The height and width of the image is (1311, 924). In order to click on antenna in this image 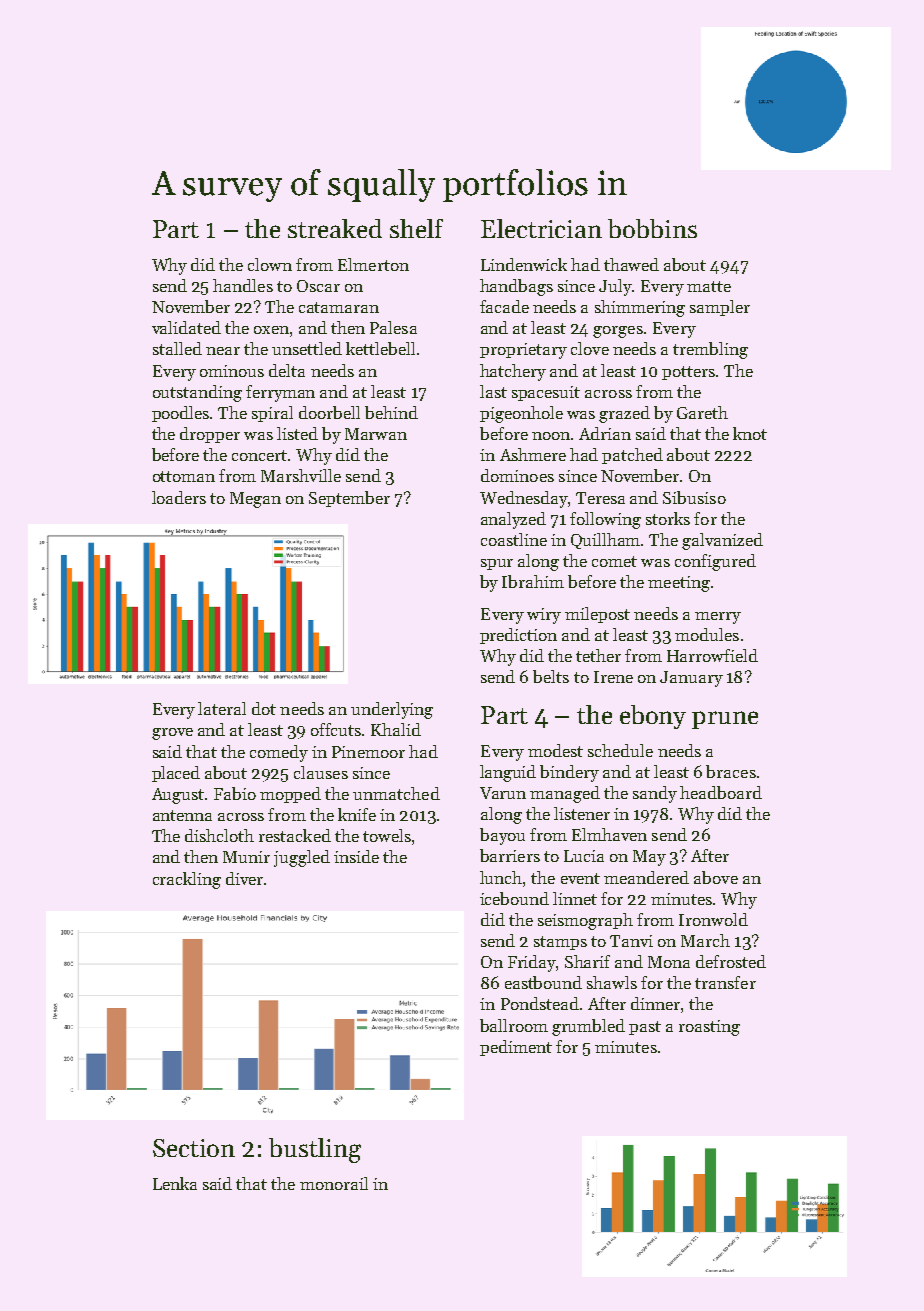, I will do `click(182, 815)`.
